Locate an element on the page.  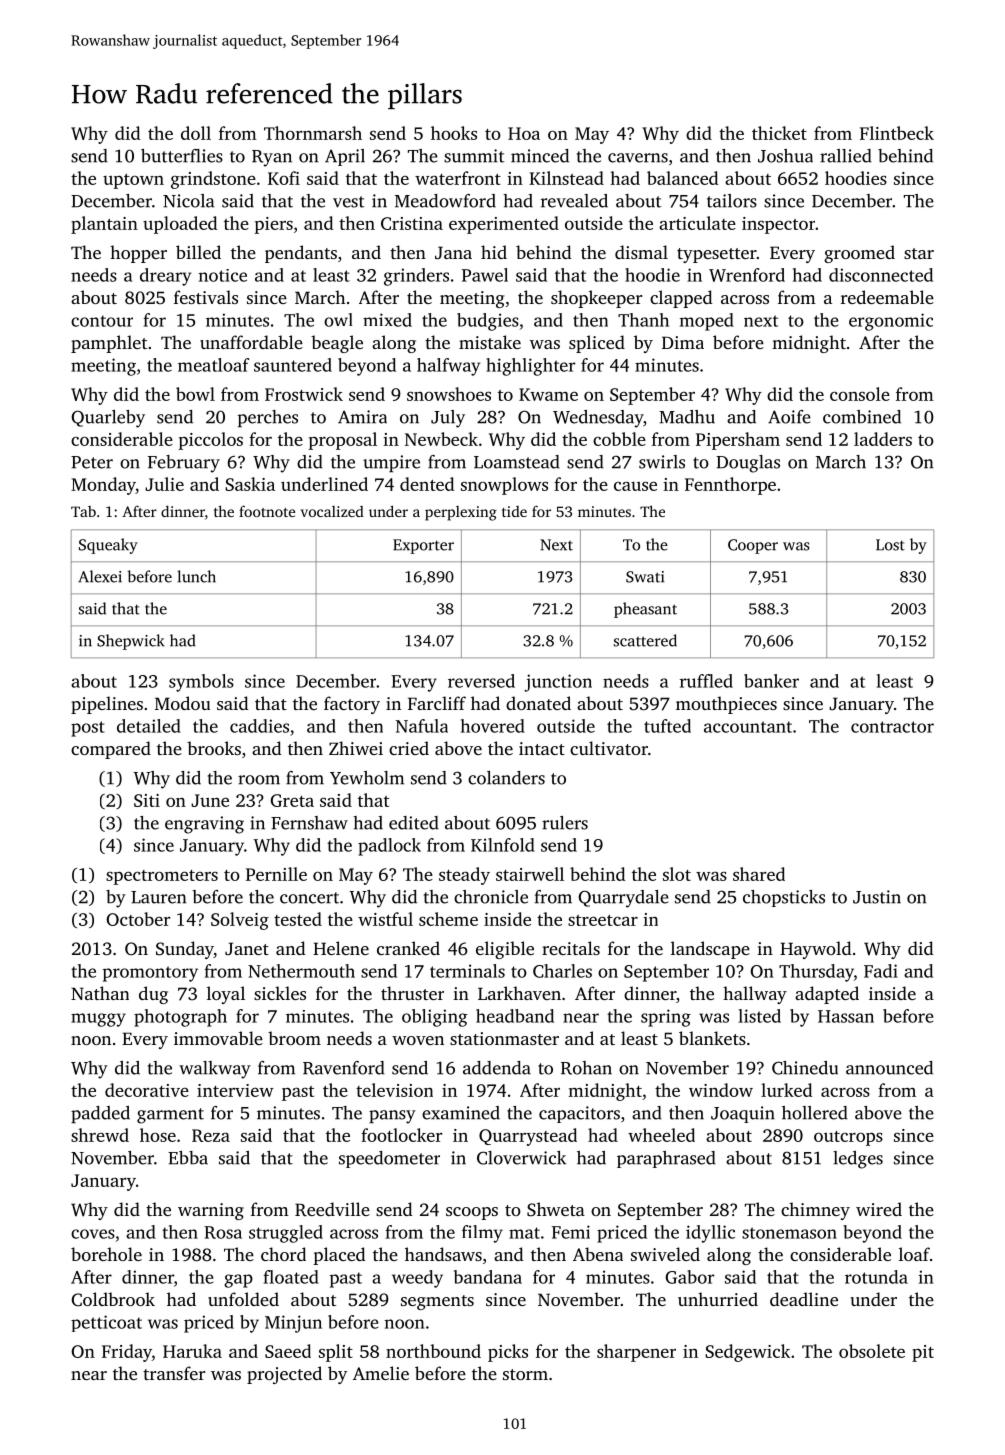
shared is located at coordinates (759, 874).
